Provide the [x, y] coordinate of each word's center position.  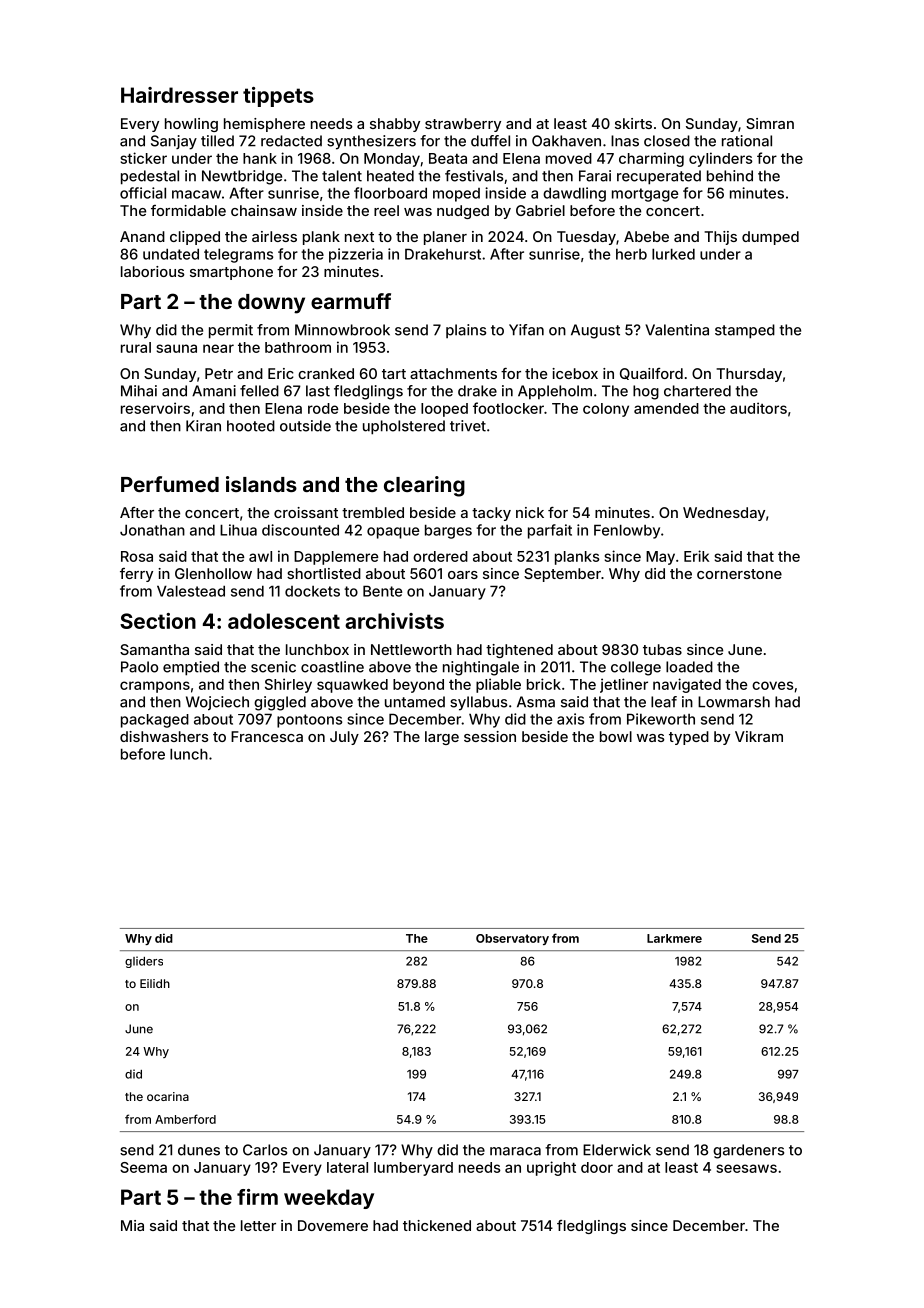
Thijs [720, 238]
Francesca [267, 736]
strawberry [463, 125]
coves [773, 685]
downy [271, 304]
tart [394, 374]
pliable [498, 685]
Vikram [759, 736]
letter [258, 1225]
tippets [278, 97]
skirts [633, 123]
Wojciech [217, 703]
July [344, 738]
